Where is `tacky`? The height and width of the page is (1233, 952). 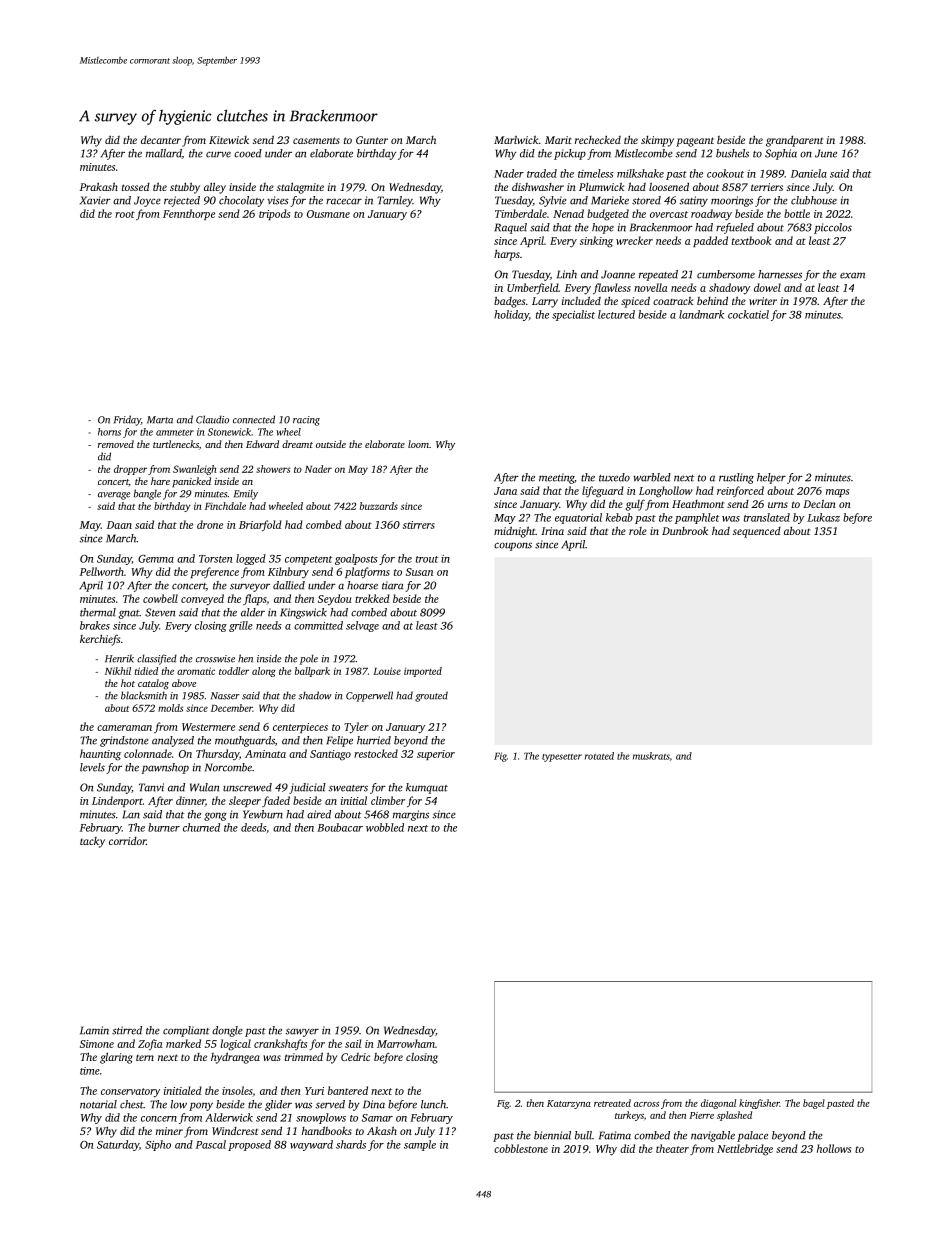
tacky is located at coordinates (92, 842).
